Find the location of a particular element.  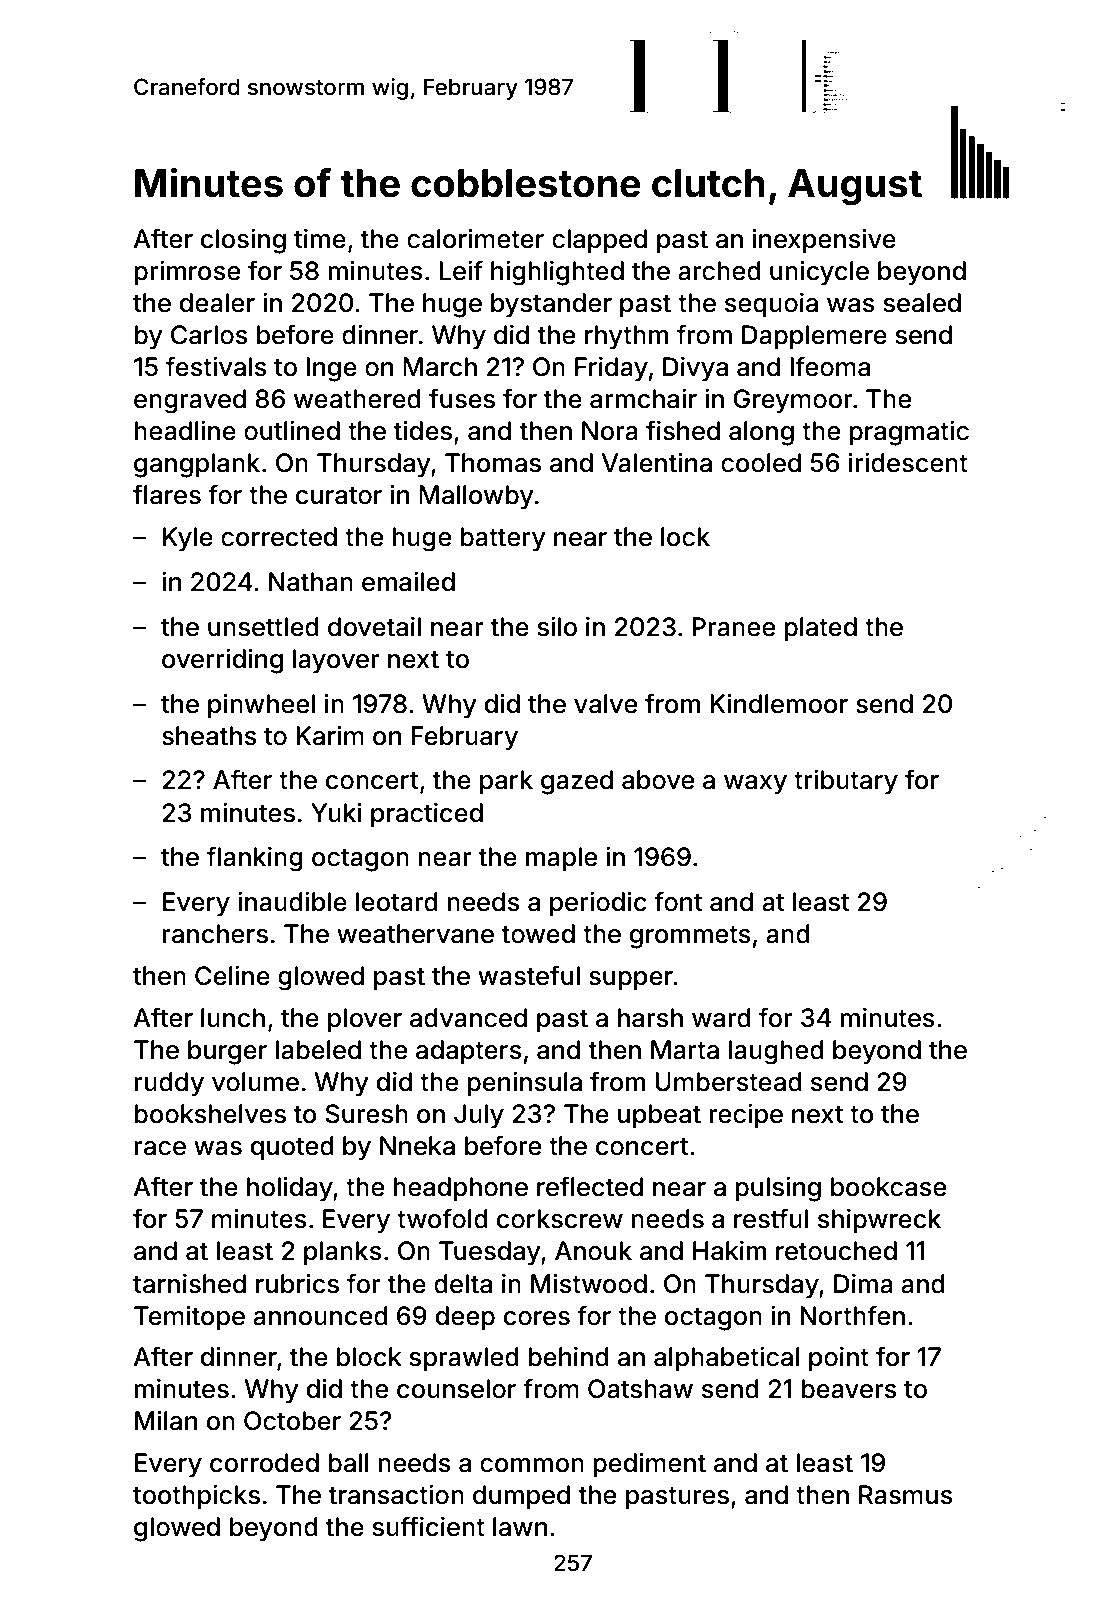

lawn is located at coordinates (520, 1527).
